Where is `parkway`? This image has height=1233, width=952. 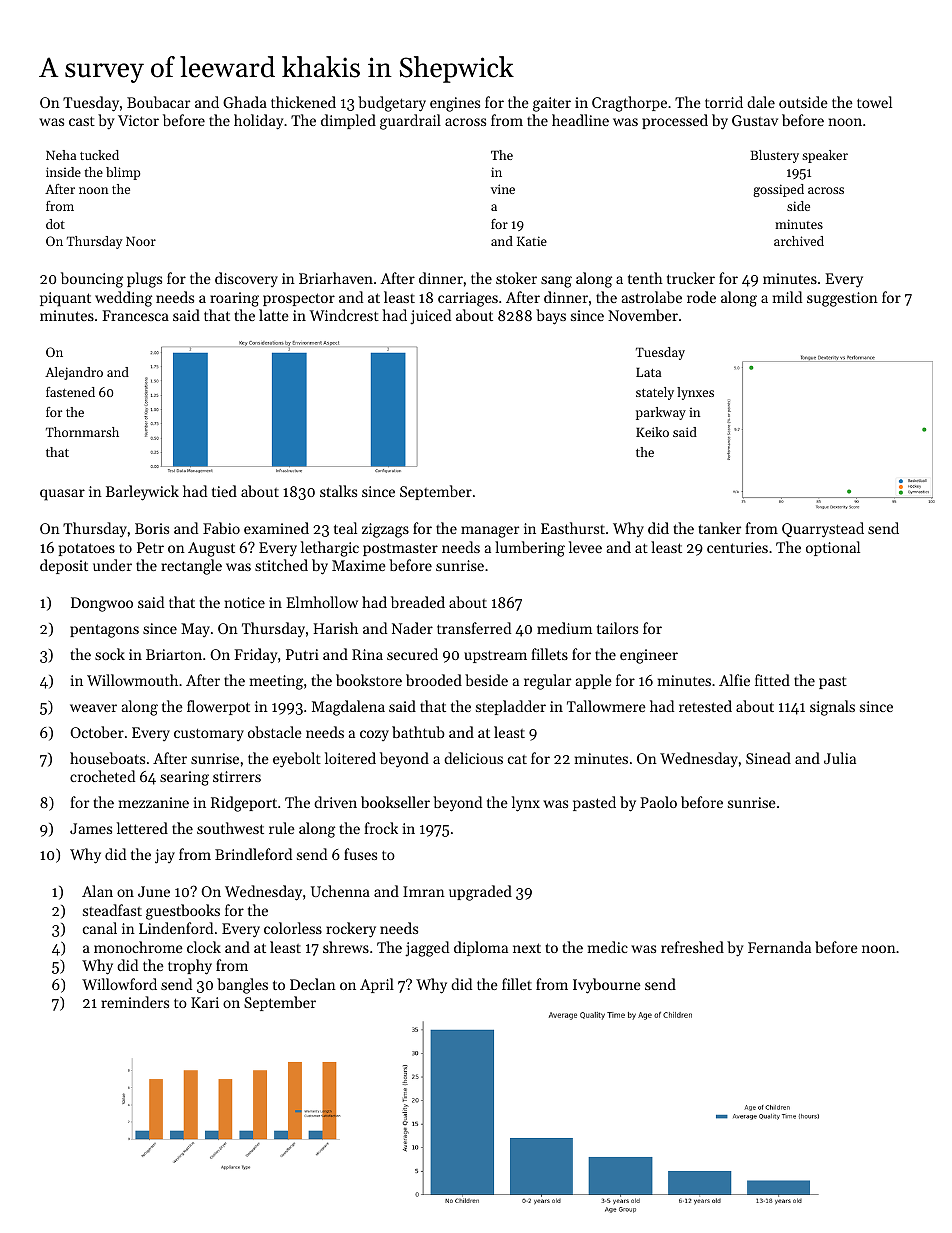 parkway is located at coordinates (661, 413).
